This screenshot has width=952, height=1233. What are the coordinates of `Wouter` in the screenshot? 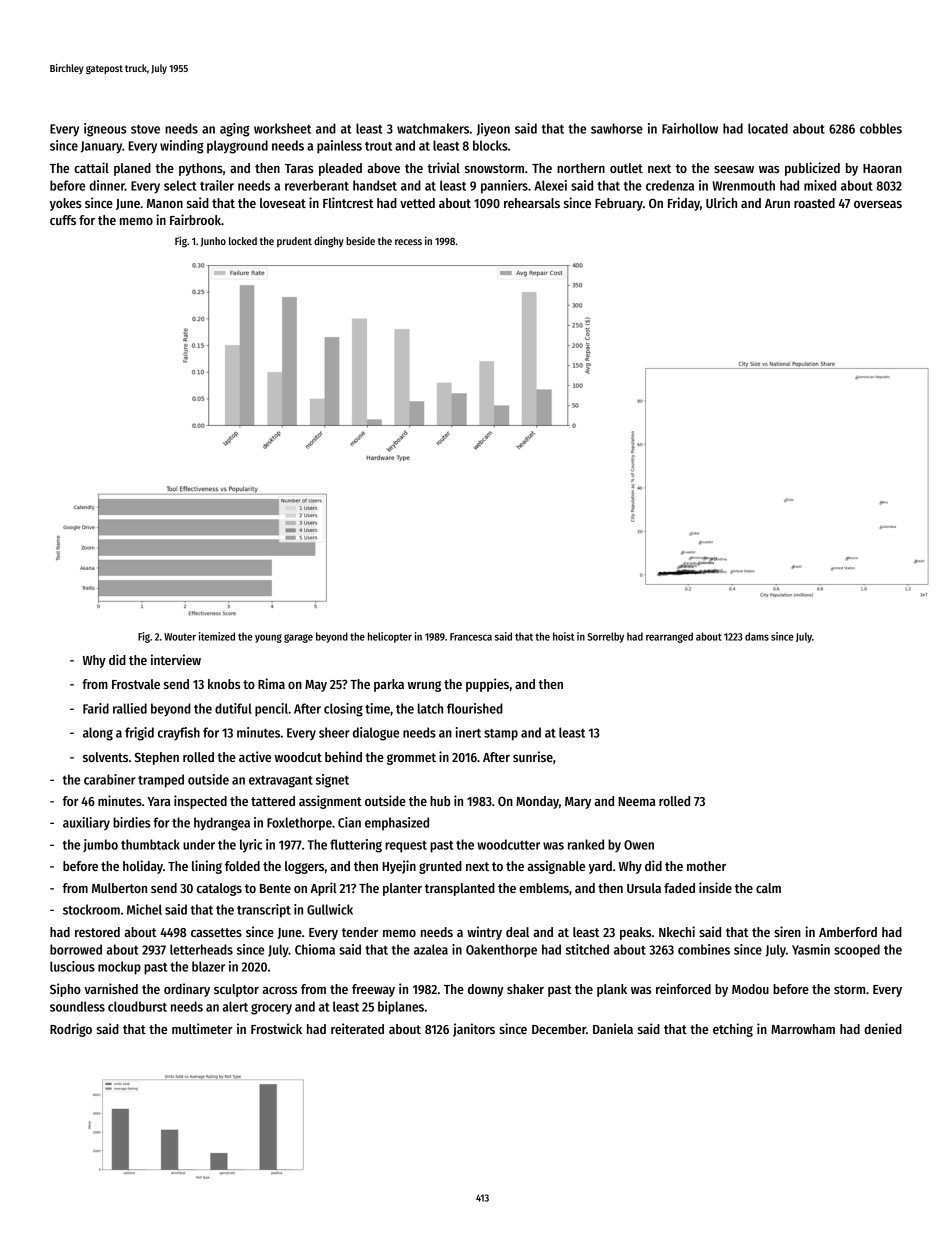 It's located at (180, 637).
